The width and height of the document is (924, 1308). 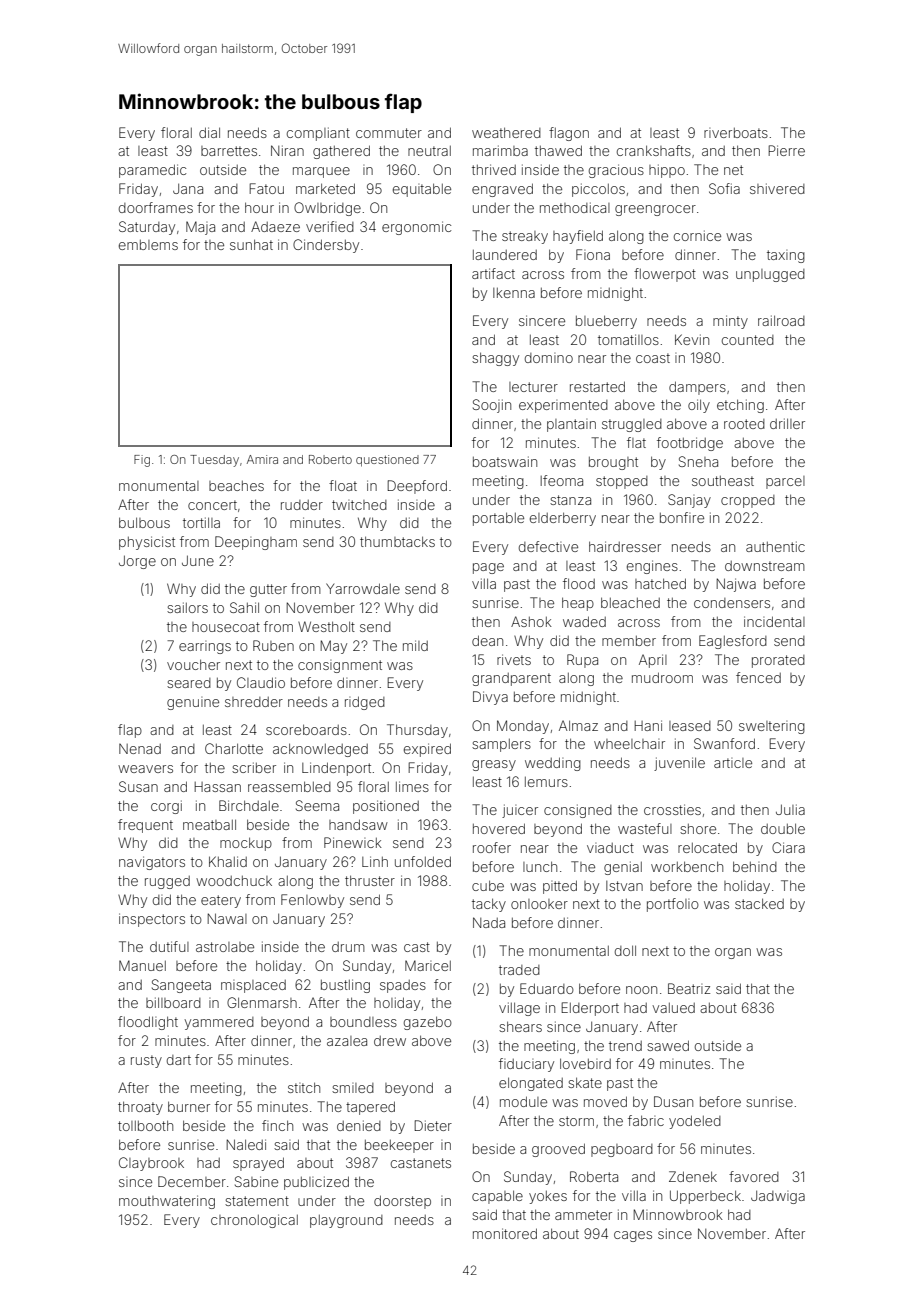 I want to click on yokes, so click(x=548, y=1197).
